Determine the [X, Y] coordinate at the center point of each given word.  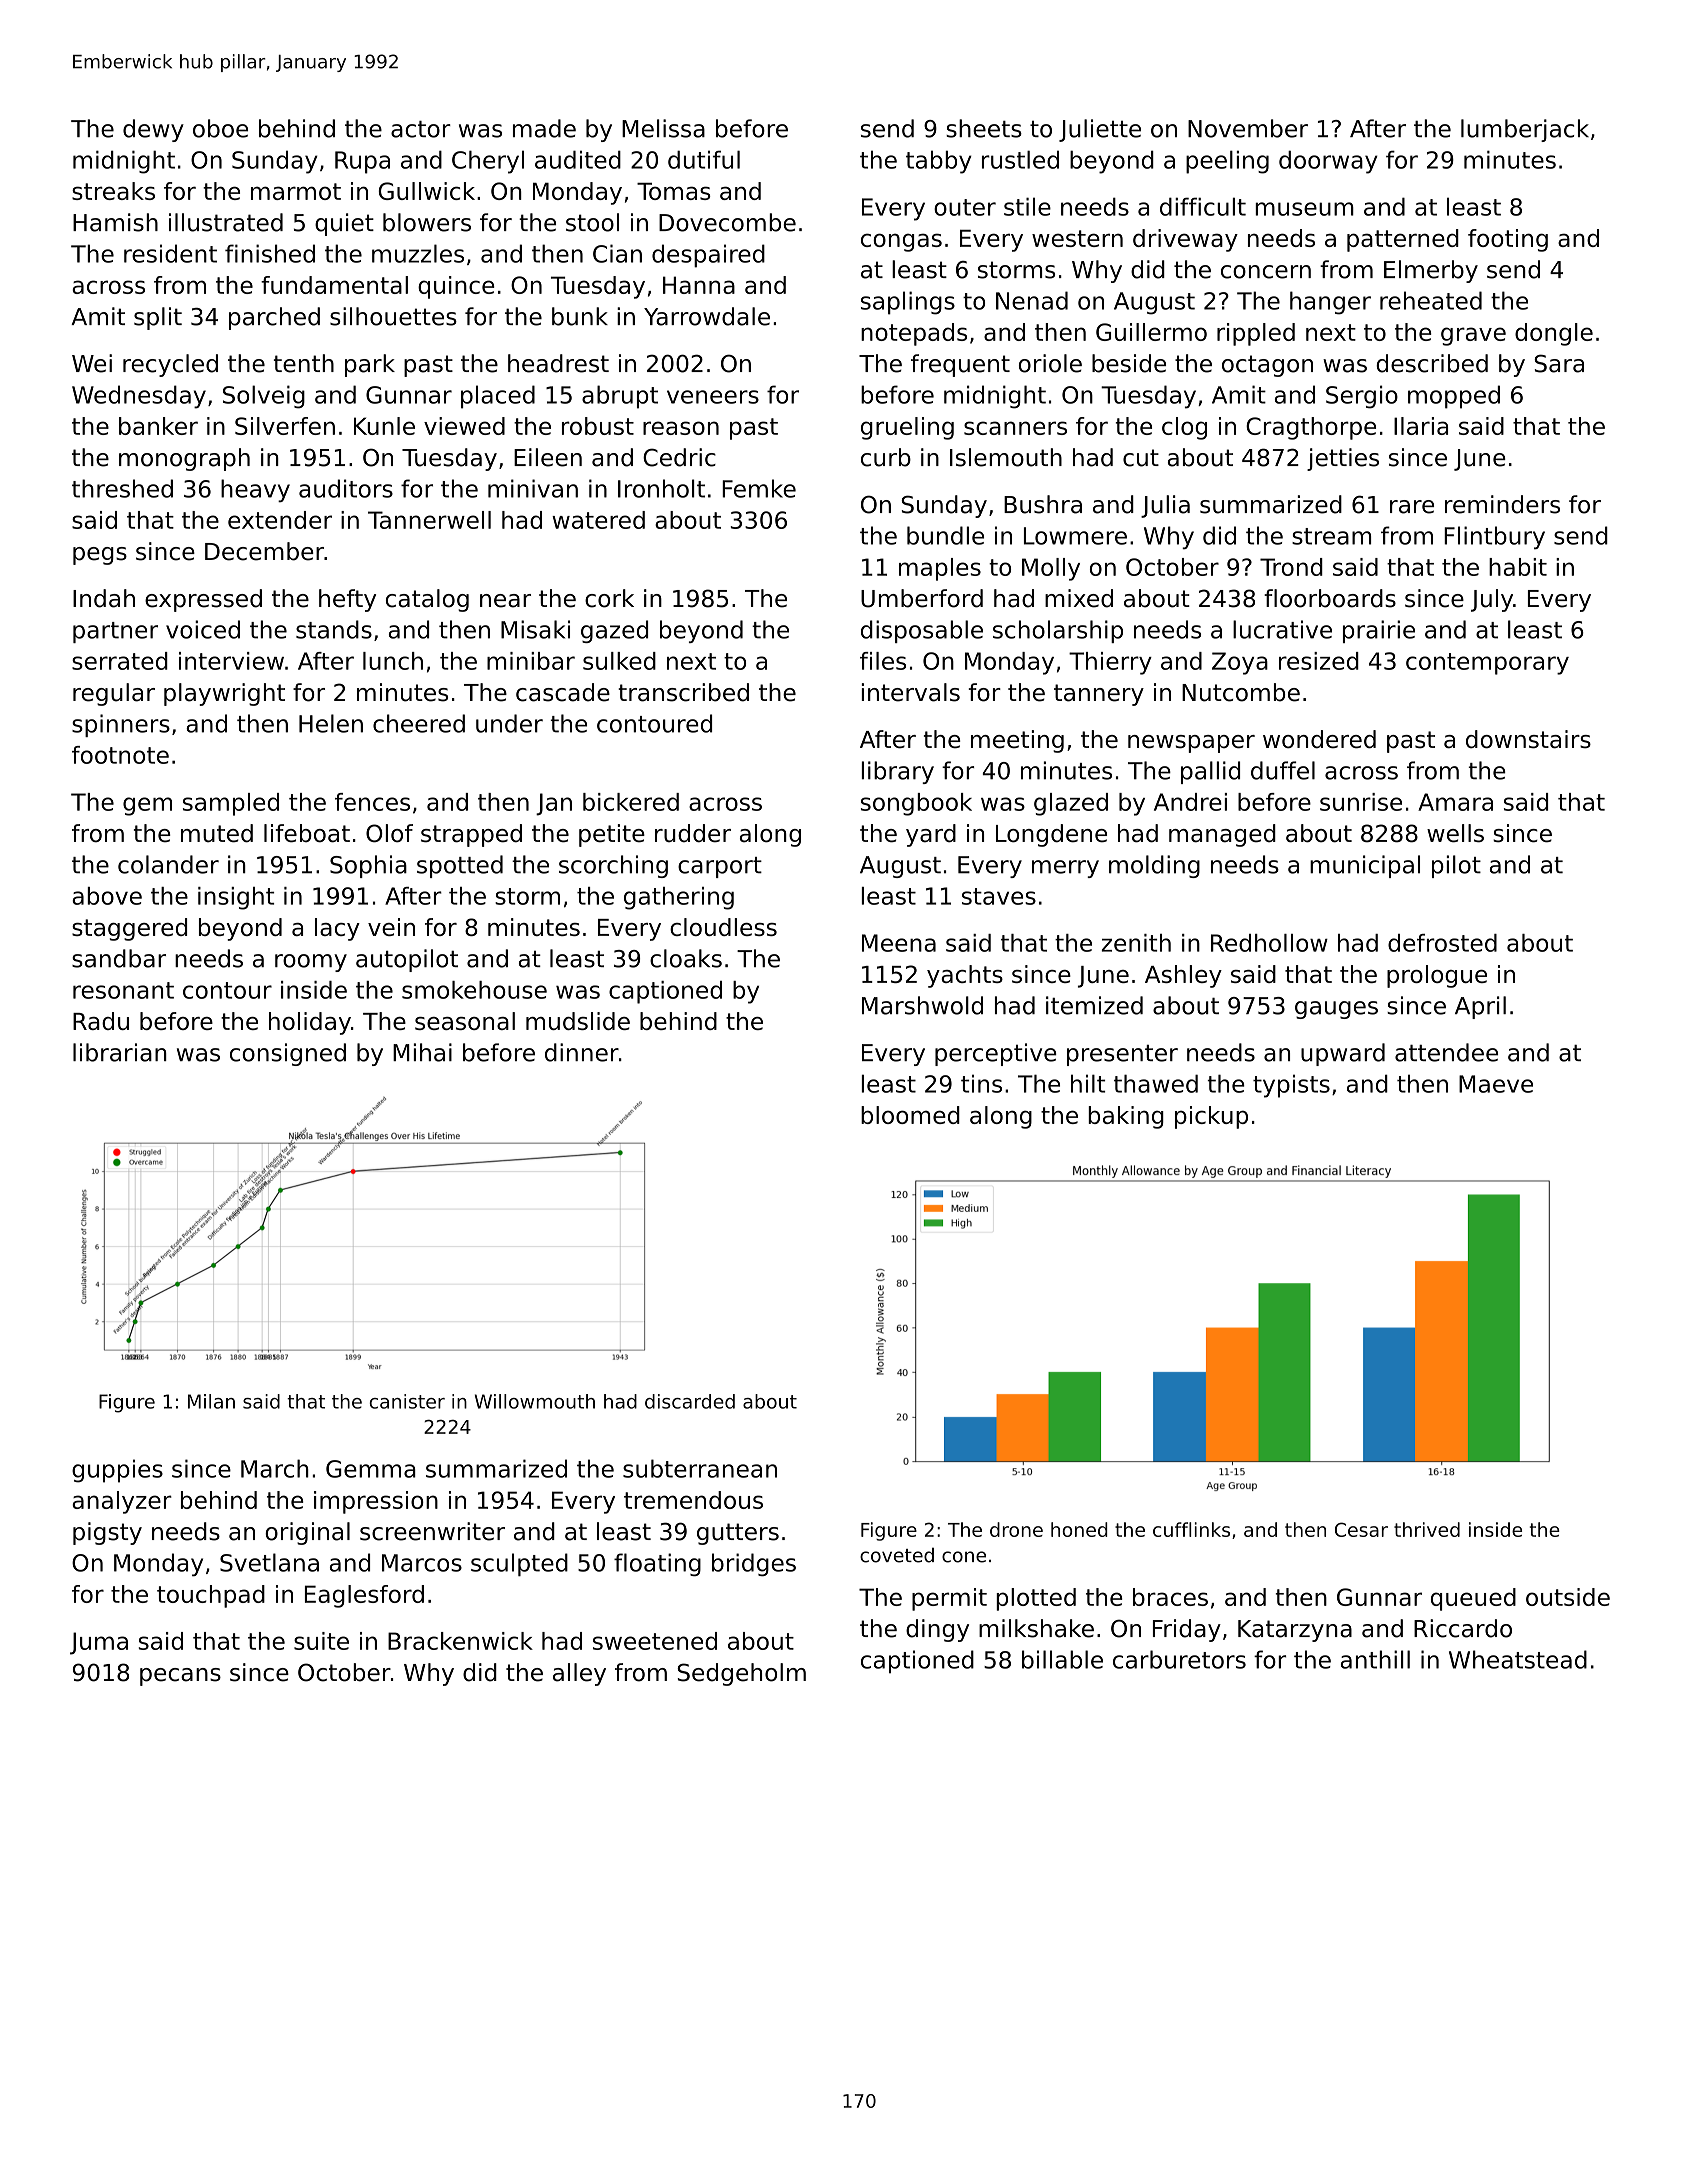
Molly [1051, 569]
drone [1016, 1529]
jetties [1343, 459]
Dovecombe [727, 222]
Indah [104, 598]
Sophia [368, 866]
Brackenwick [460, 1641]
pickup [1211, 1117]
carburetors [1179, 1659]
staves [999, 896]
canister [407, 1401]
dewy [153, 130]
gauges [1336, 1010]
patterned [1403, 240]
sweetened [655, 1641]
